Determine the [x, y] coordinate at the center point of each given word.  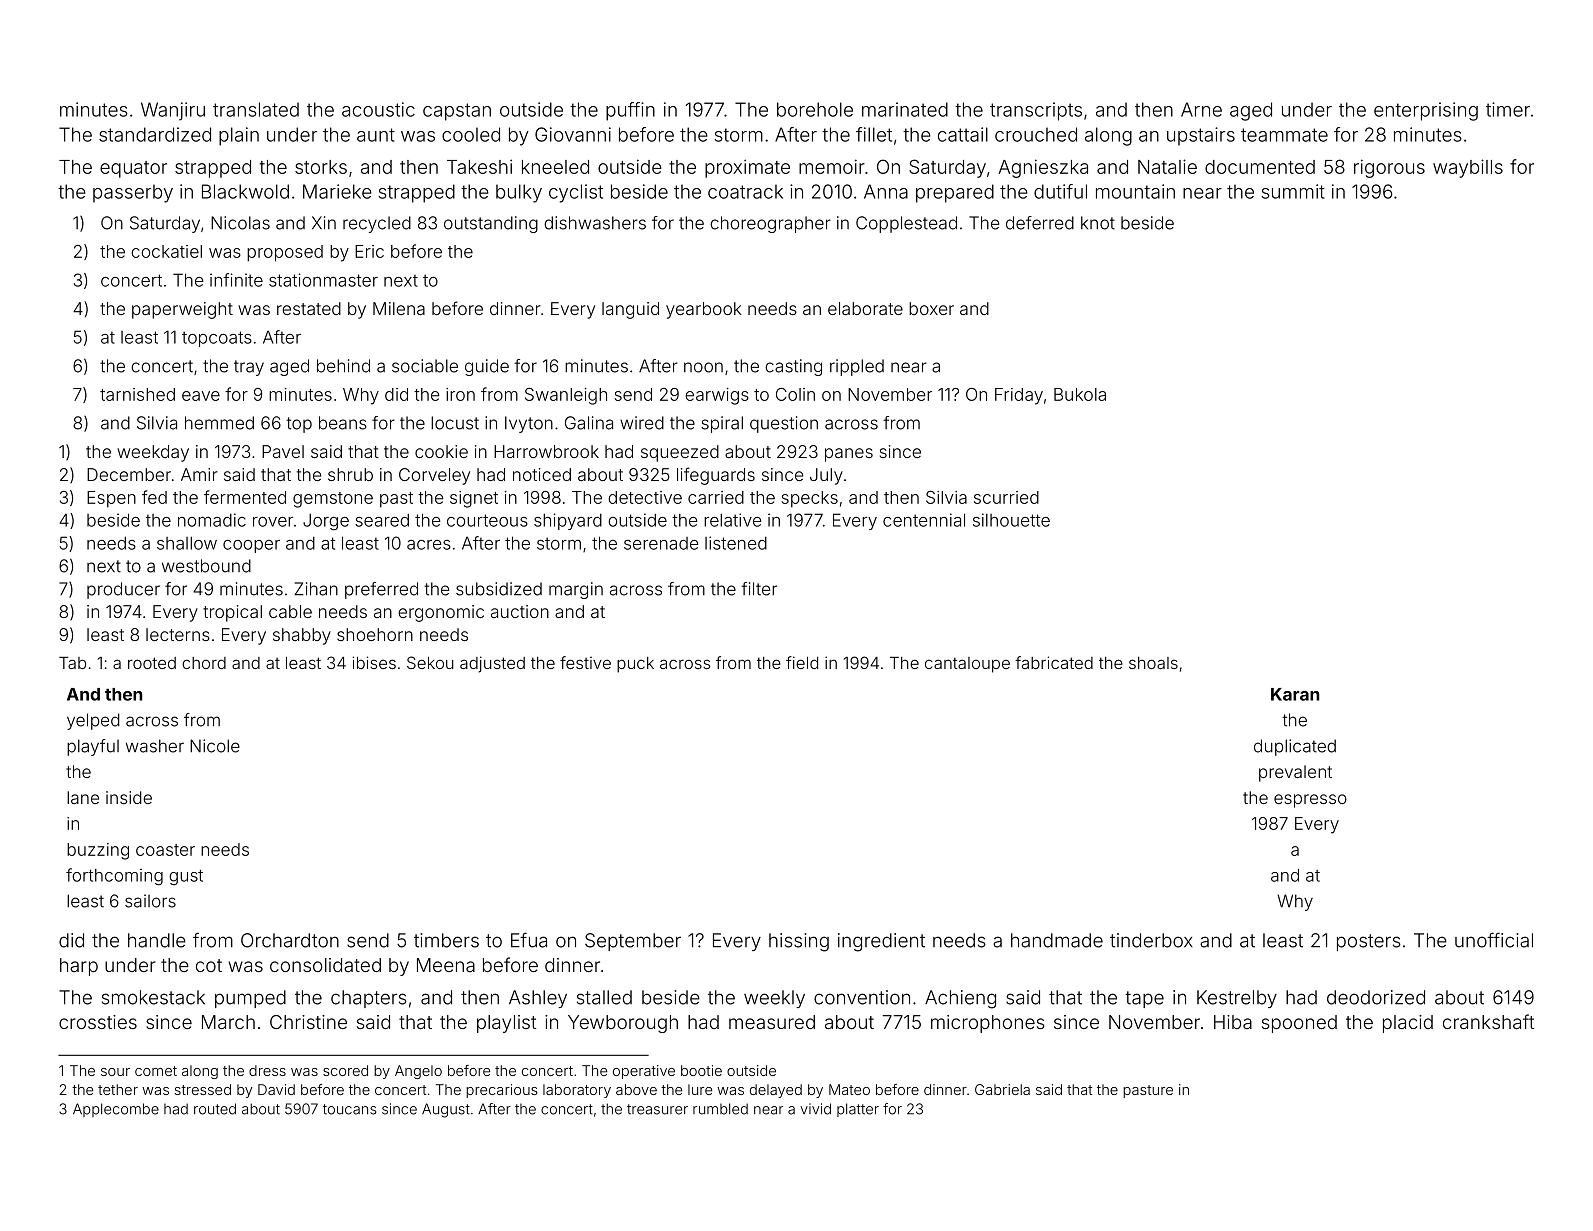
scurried [1006, 497]
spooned [1299, 1024]
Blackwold [245, 191]
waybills [1468, 168]
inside [129, 797]
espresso [1310, 801]
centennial [924, 520]
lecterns [178, 634]
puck [635, 665]
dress [267, 1070]
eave [201, 396]
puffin [630, 111]
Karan [1295, 694]
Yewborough [623, 1024]
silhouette [1011, 520]
